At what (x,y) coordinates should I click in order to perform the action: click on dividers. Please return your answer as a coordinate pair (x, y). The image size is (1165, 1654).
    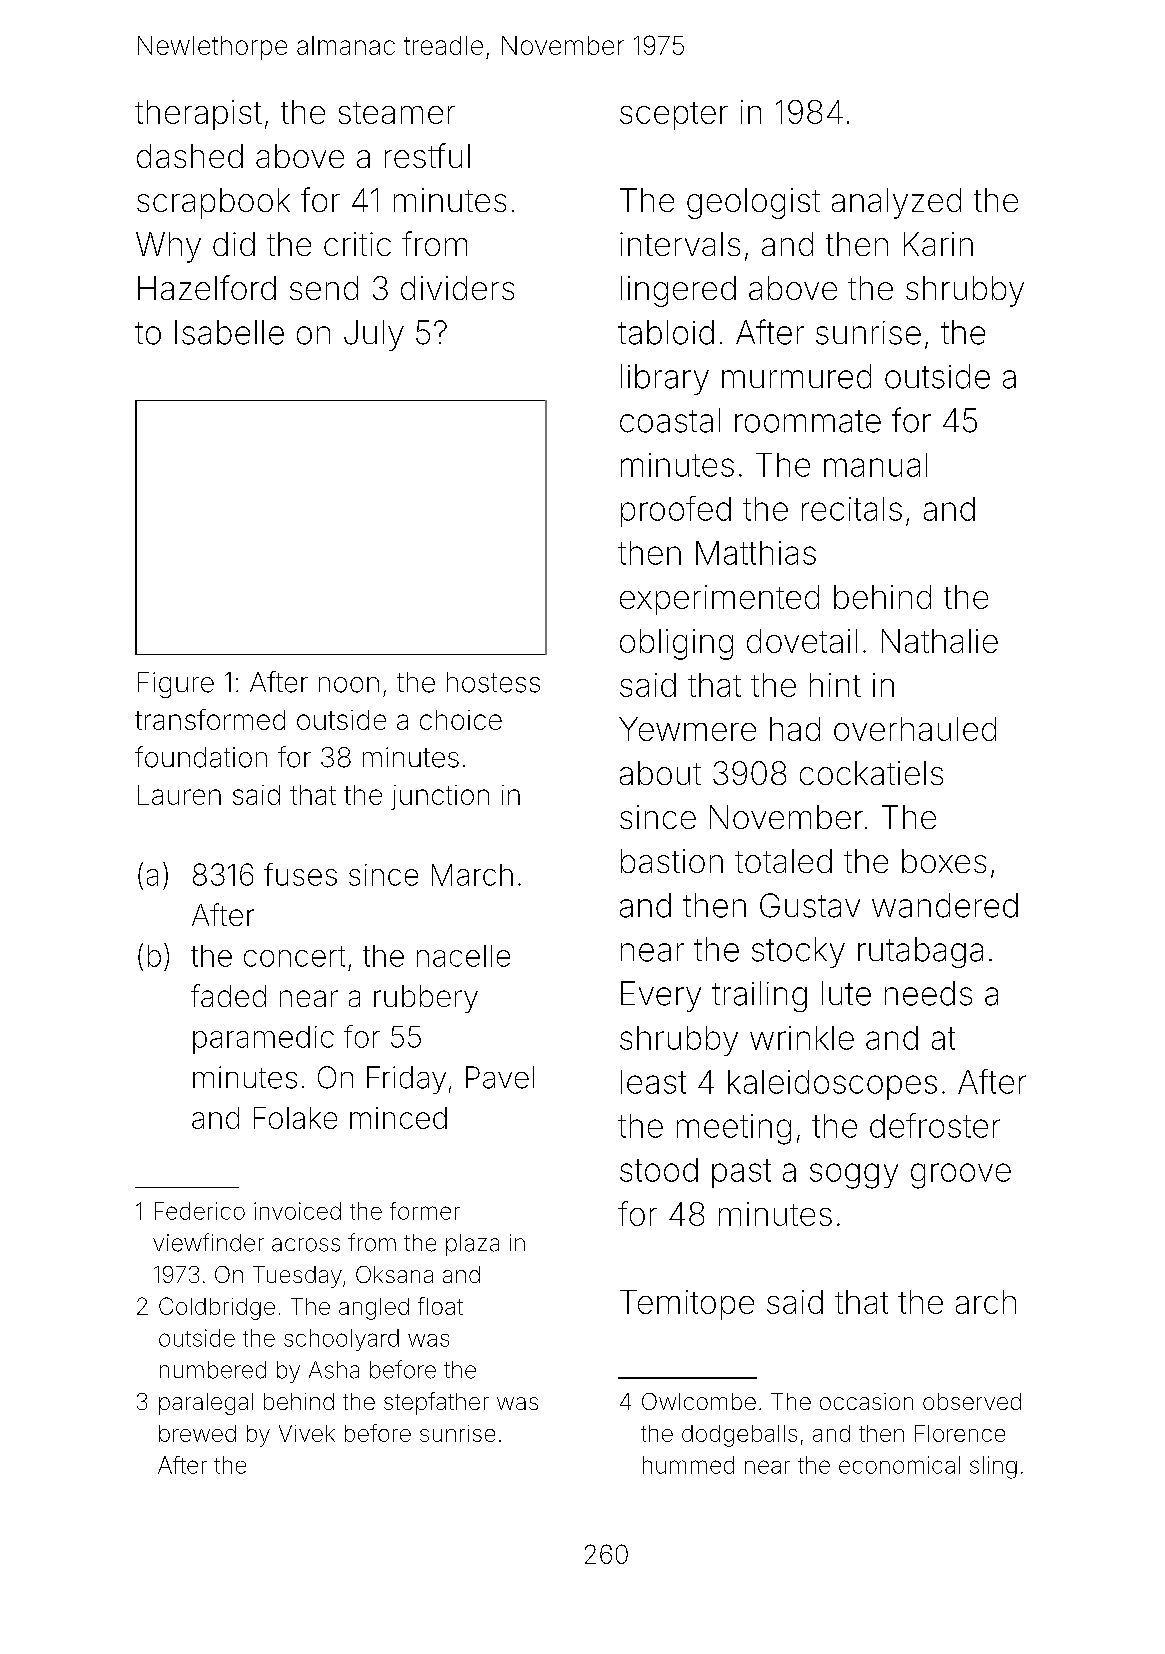
    Looking at the image, I should click on (457, 288).
